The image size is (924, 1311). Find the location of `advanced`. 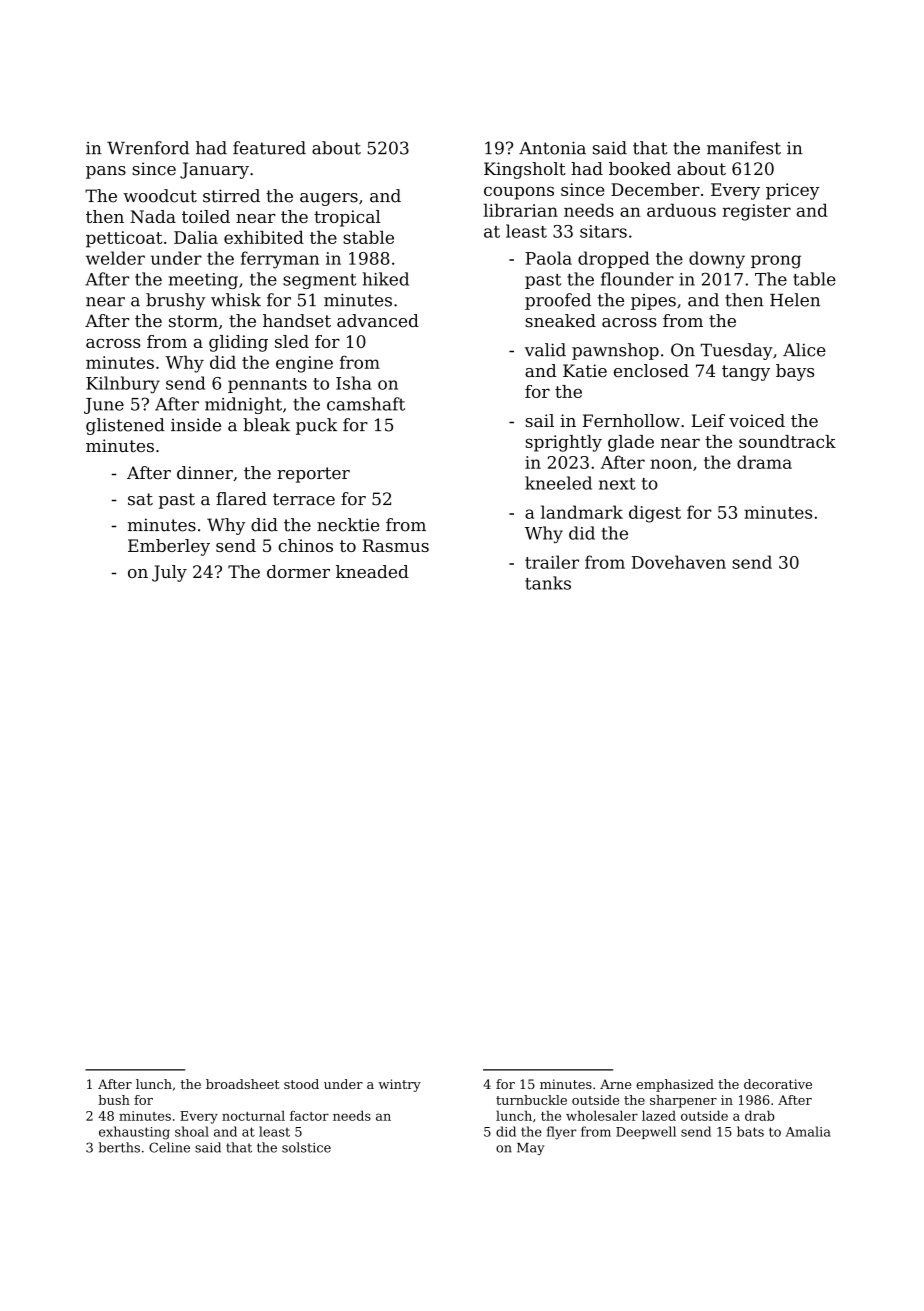

advanced is located at coordinates (378, 321).
